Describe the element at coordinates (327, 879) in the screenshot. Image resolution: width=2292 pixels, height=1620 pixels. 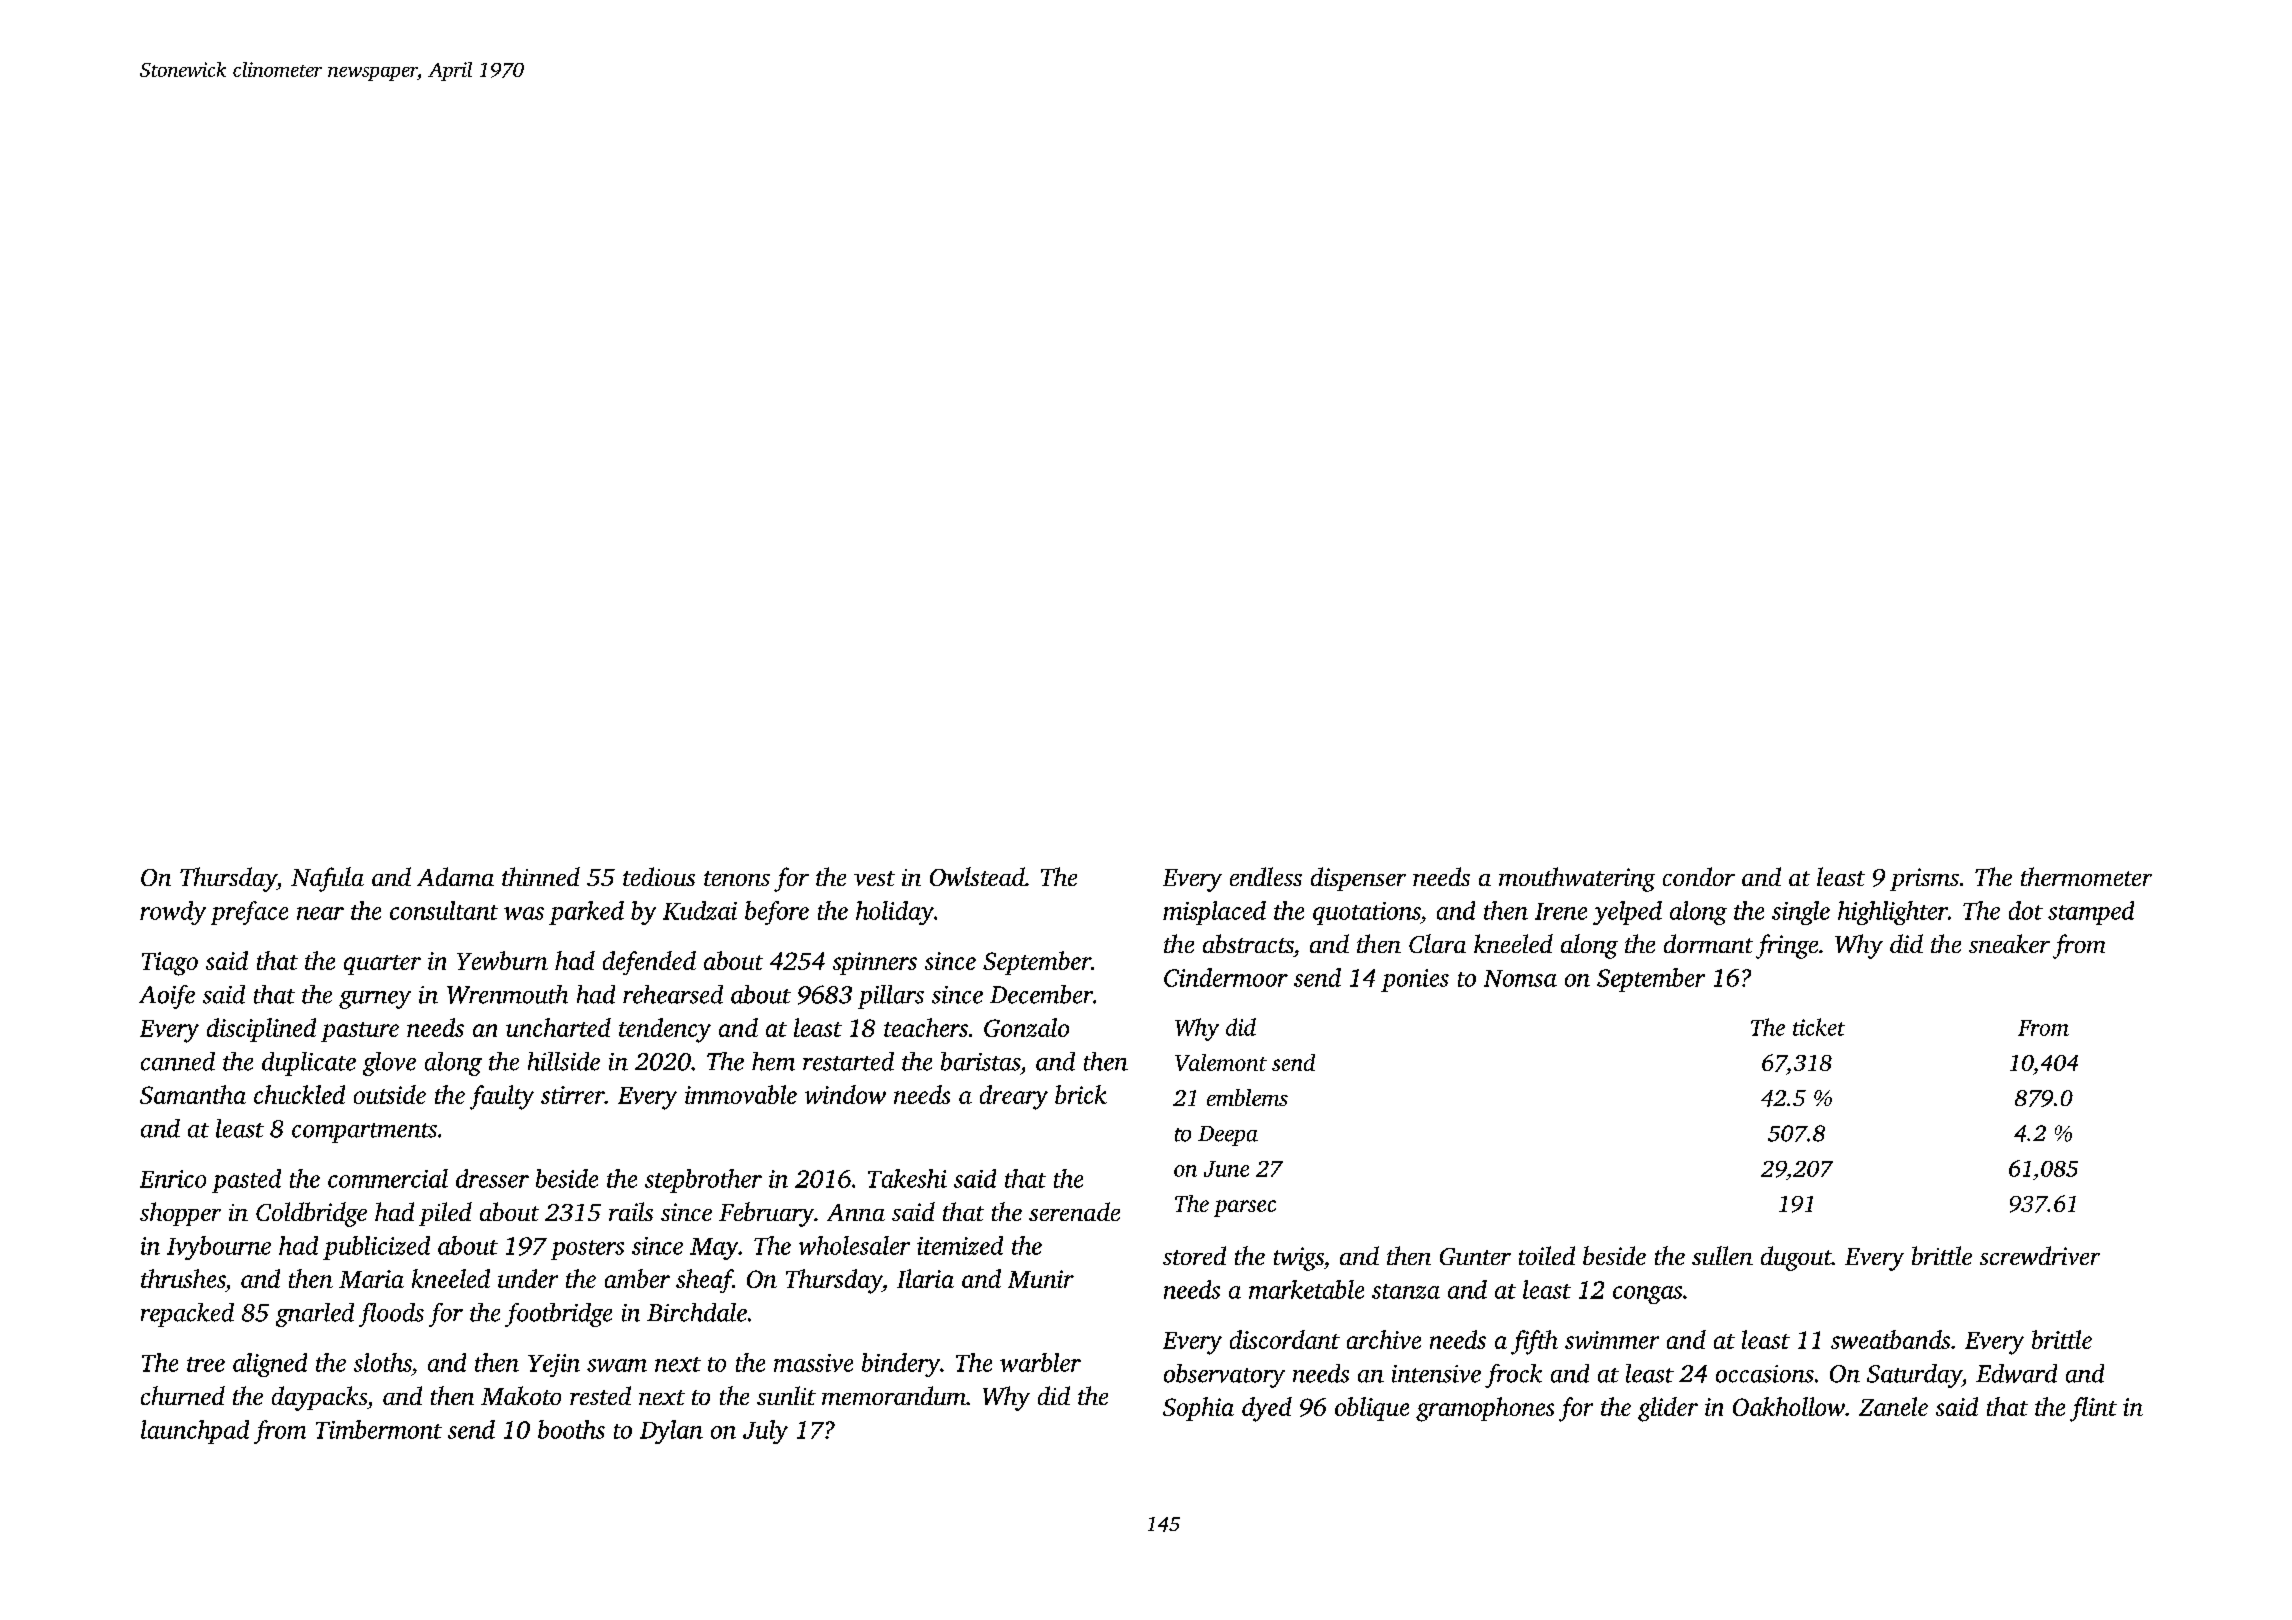
I see `Nafula` at that location.
